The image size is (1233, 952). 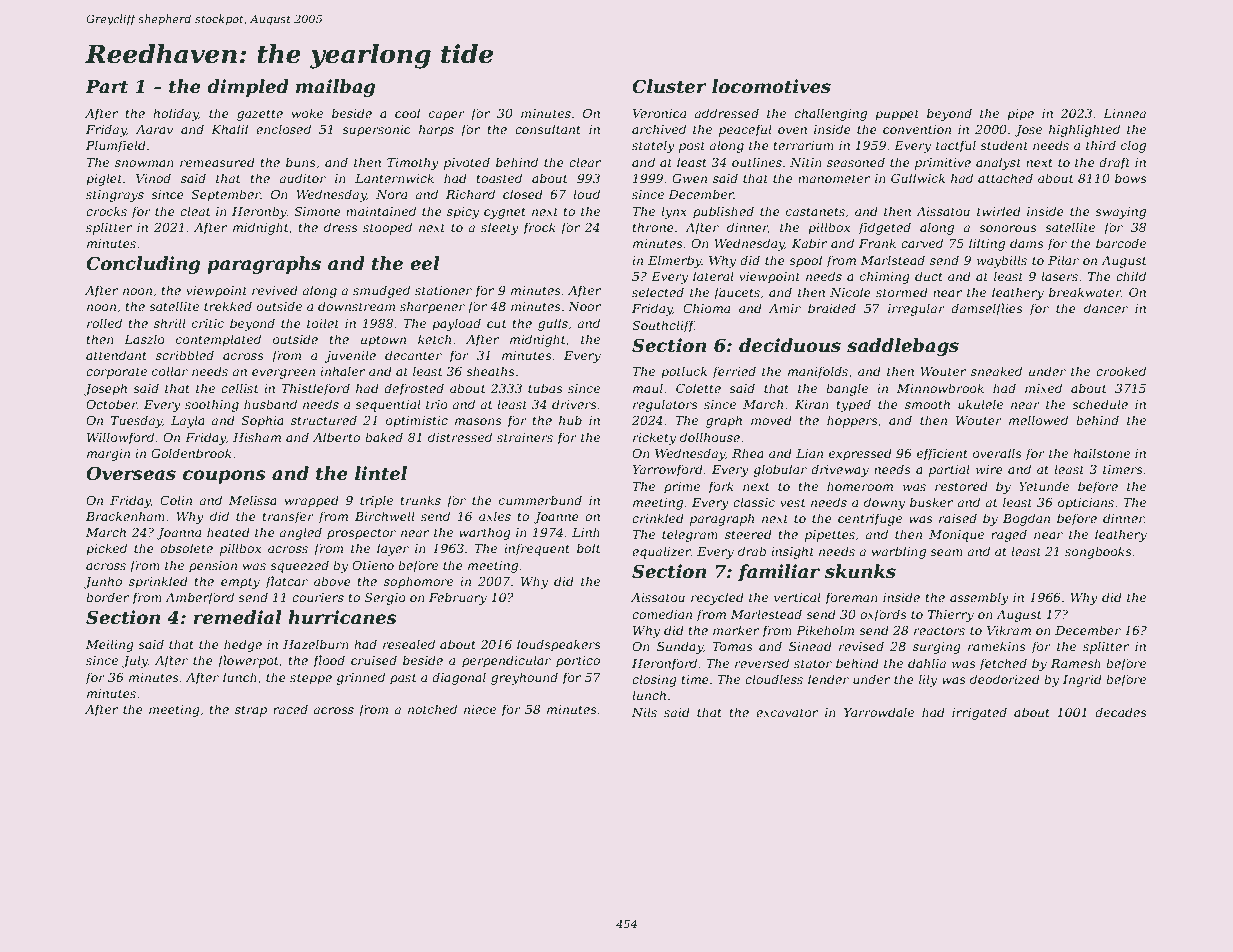 What do you see at coordinates (721, 487) in the page?
I see `fork` at bounding box center [721, 487].
